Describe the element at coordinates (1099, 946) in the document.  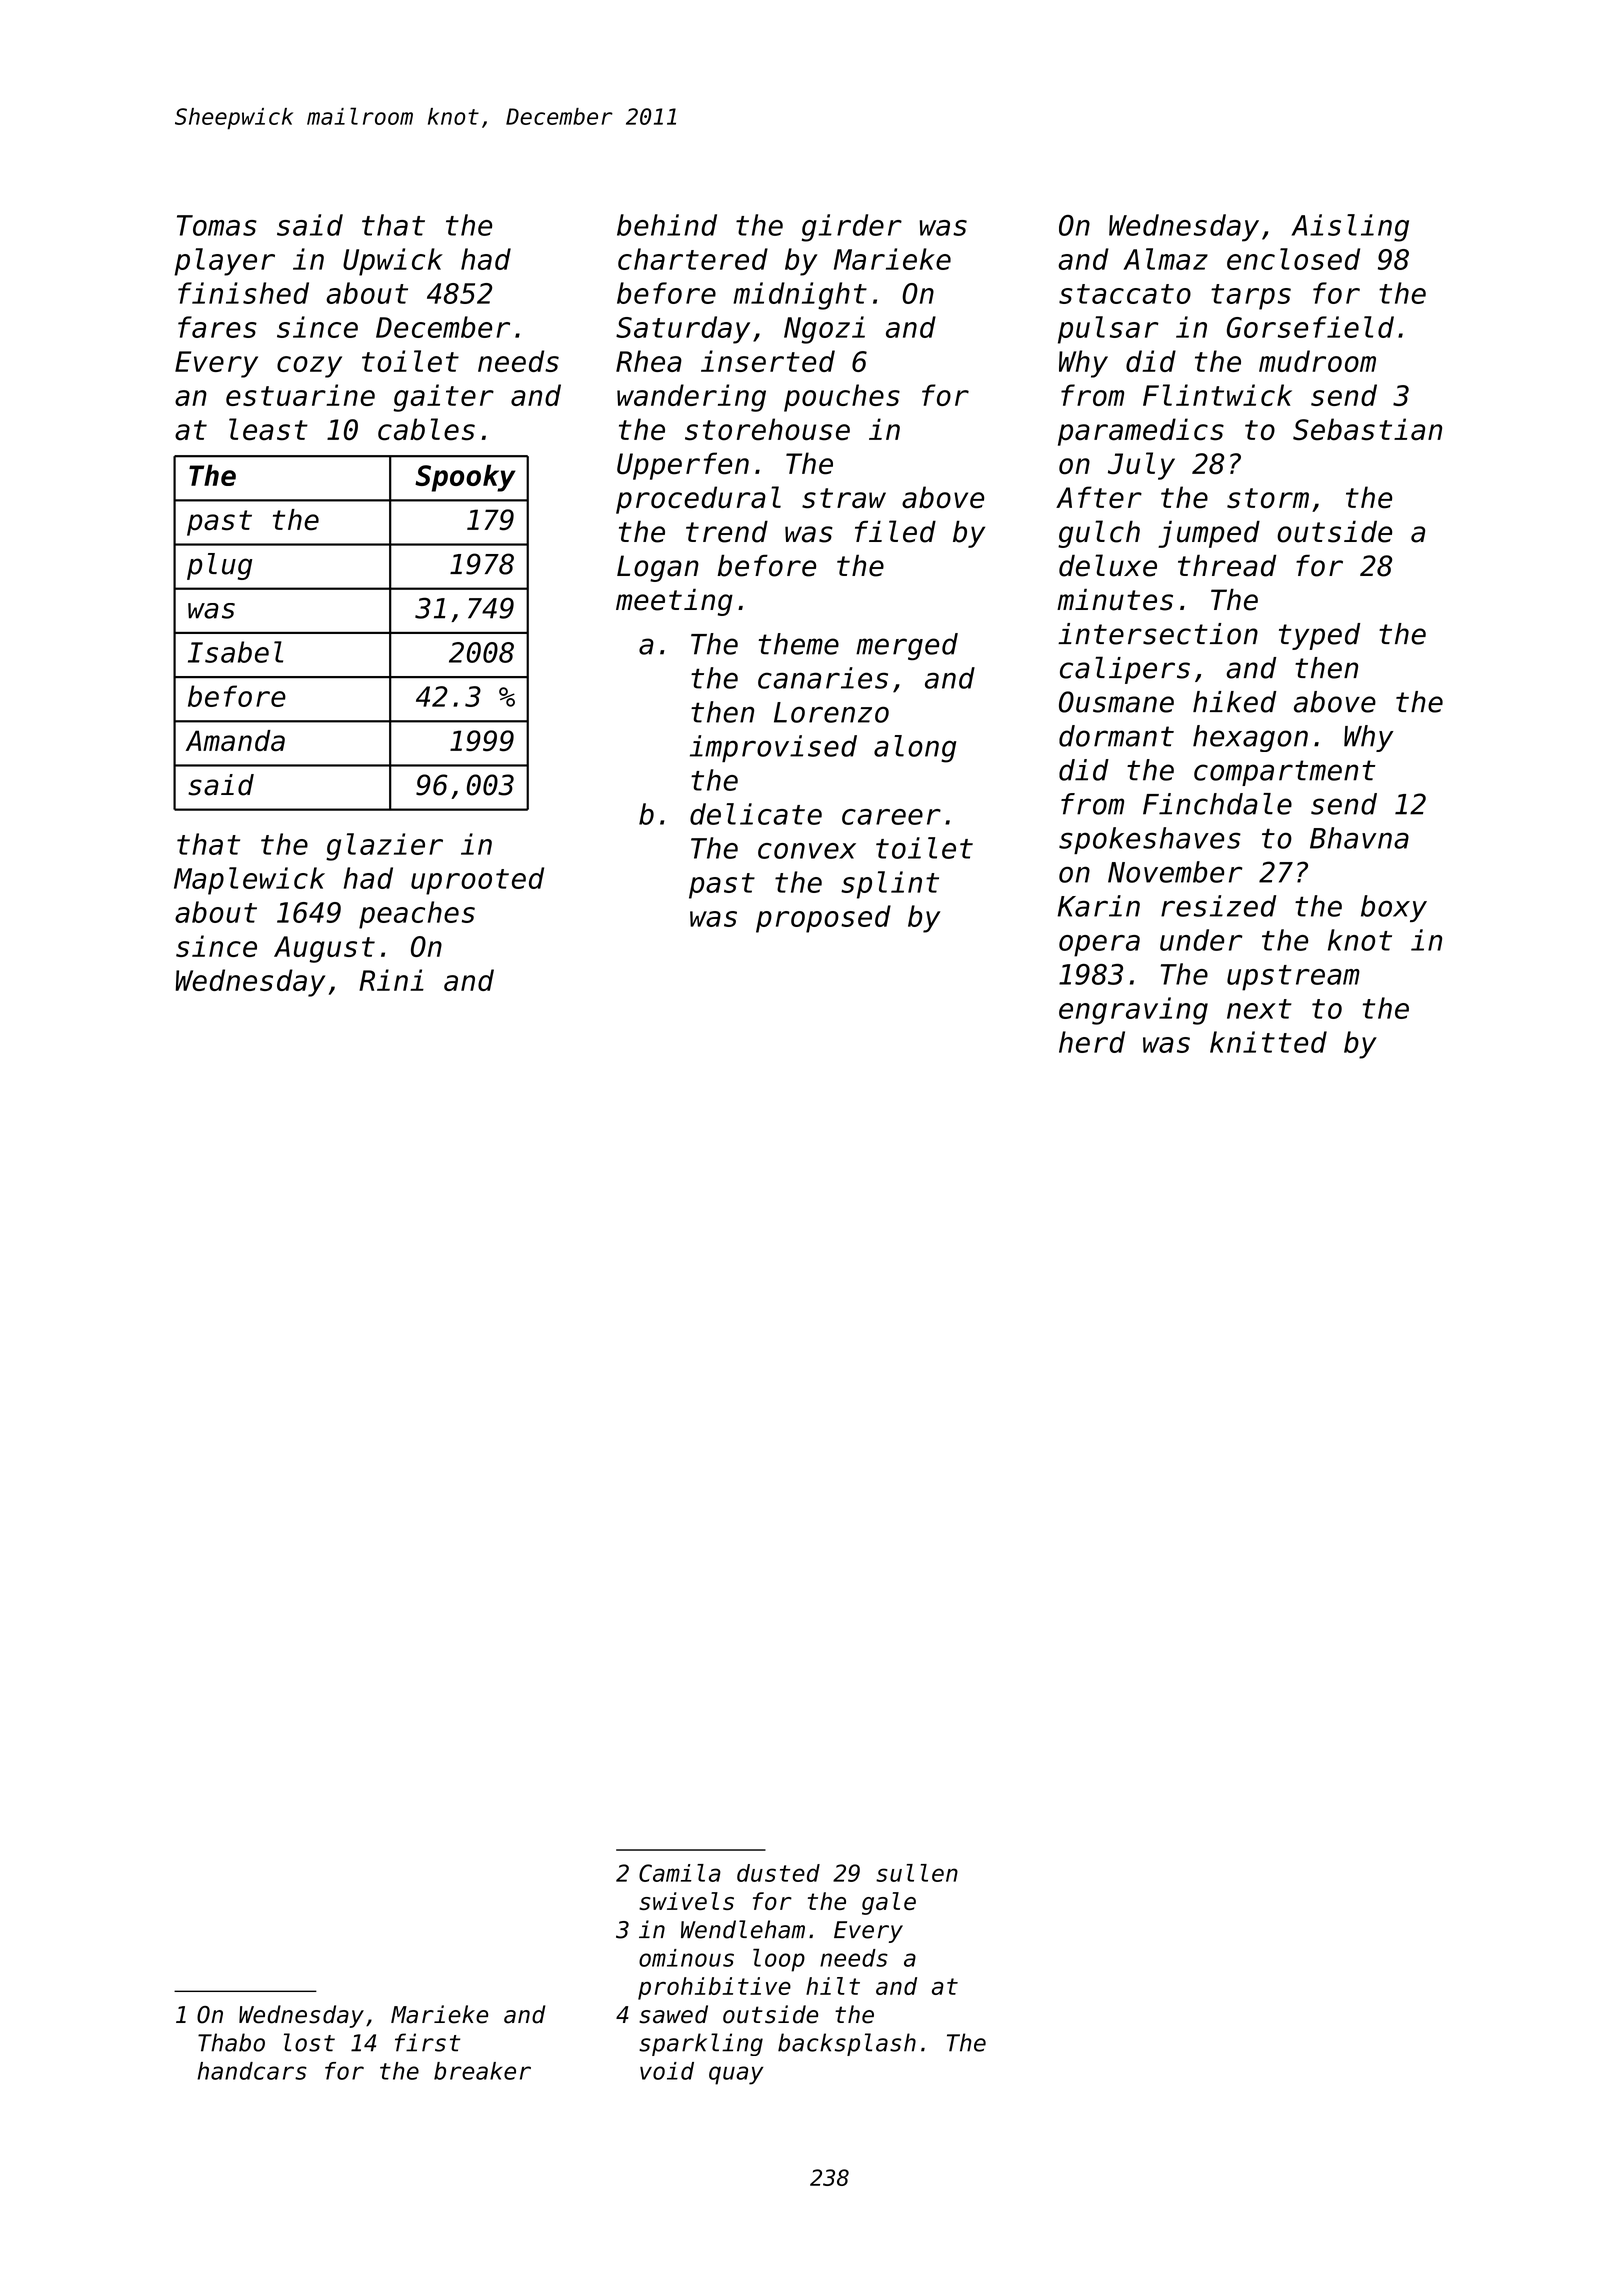
I see `opera` at that location.
